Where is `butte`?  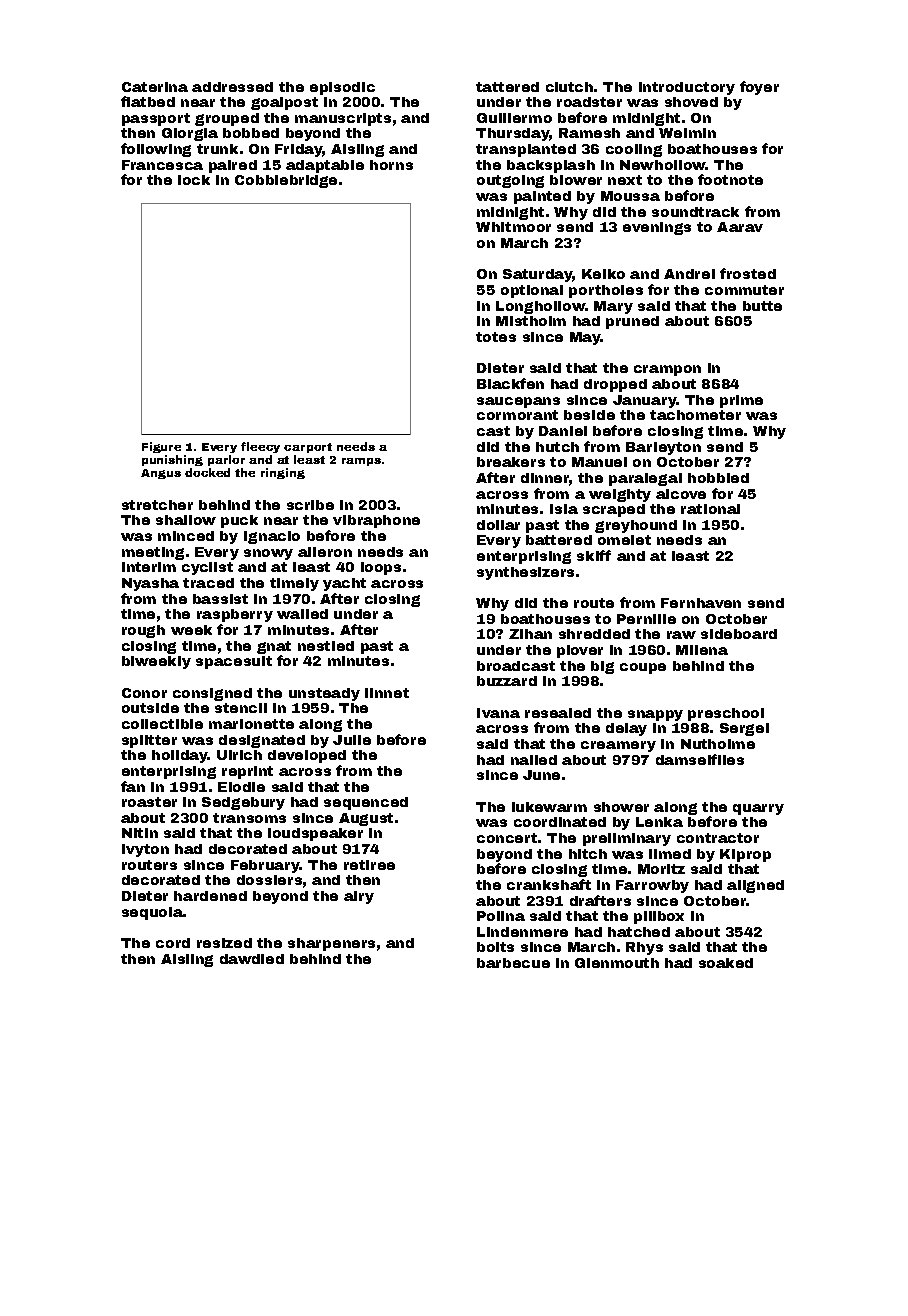
butte is located at coordinates (762, 306).
